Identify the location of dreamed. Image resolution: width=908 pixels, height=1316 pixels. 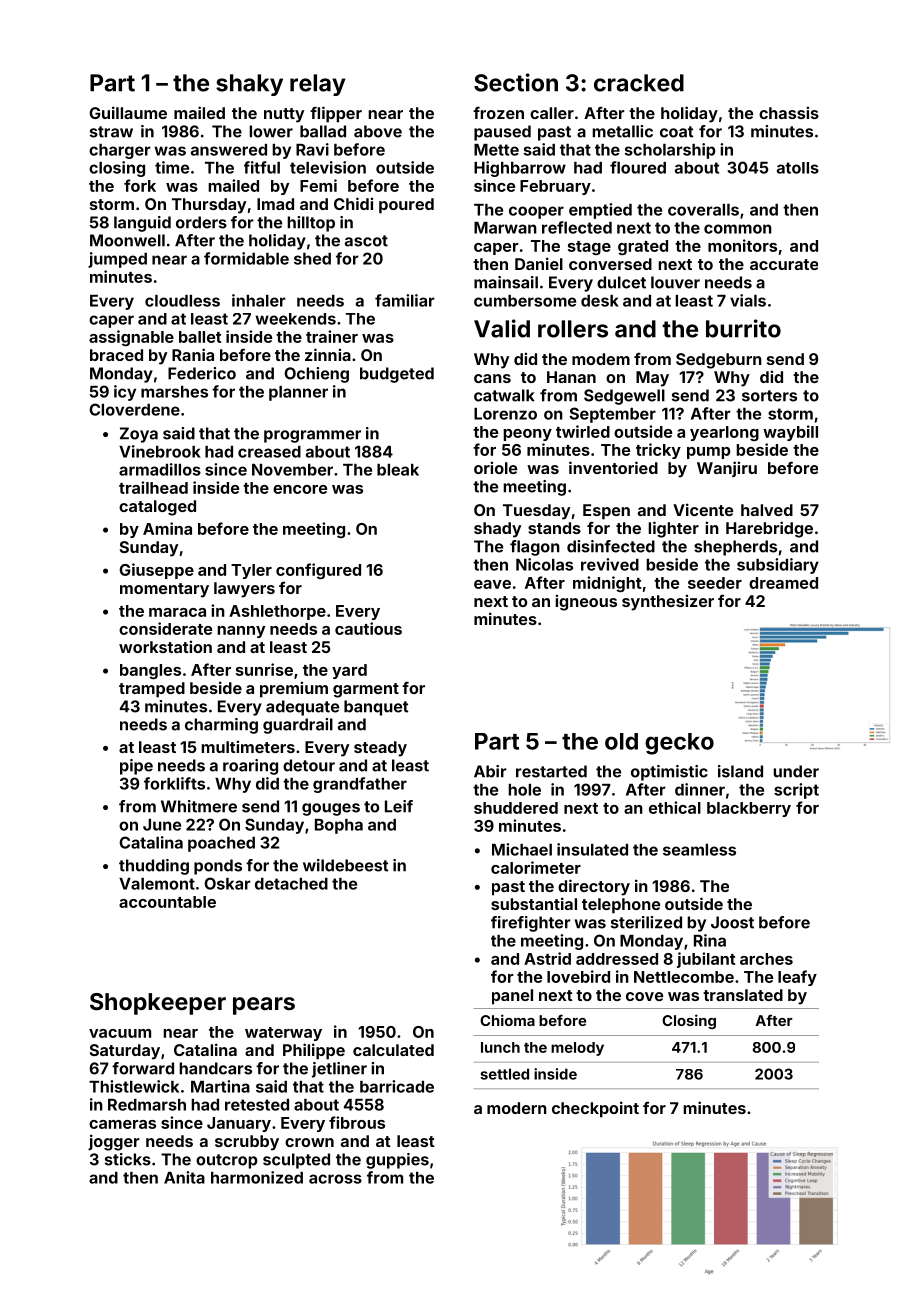
(783, 583).
